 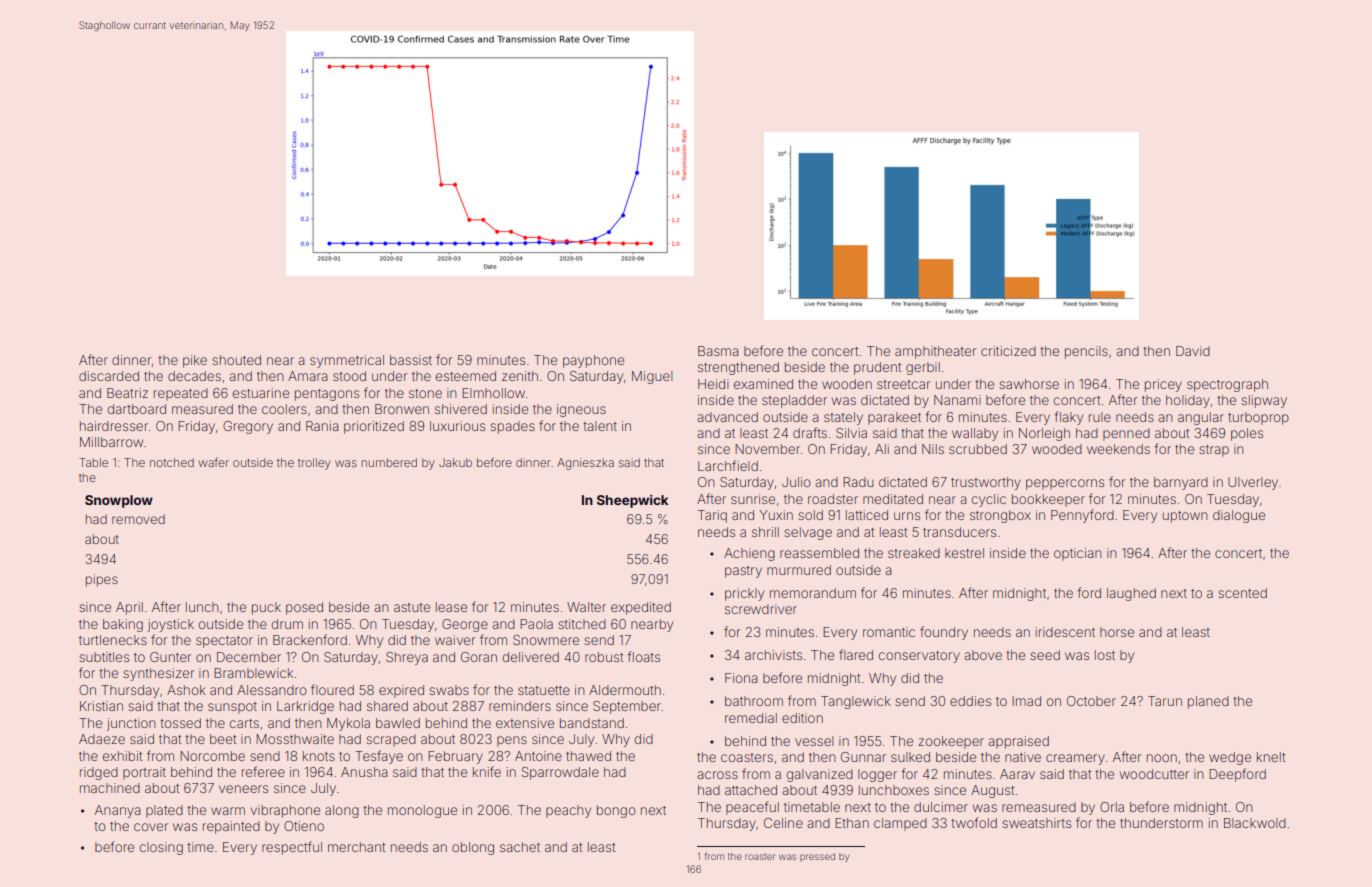 What do you see at coordinates (236, 360) in the screenshot?
I see `shouted` at bounding box center [236, 360].
